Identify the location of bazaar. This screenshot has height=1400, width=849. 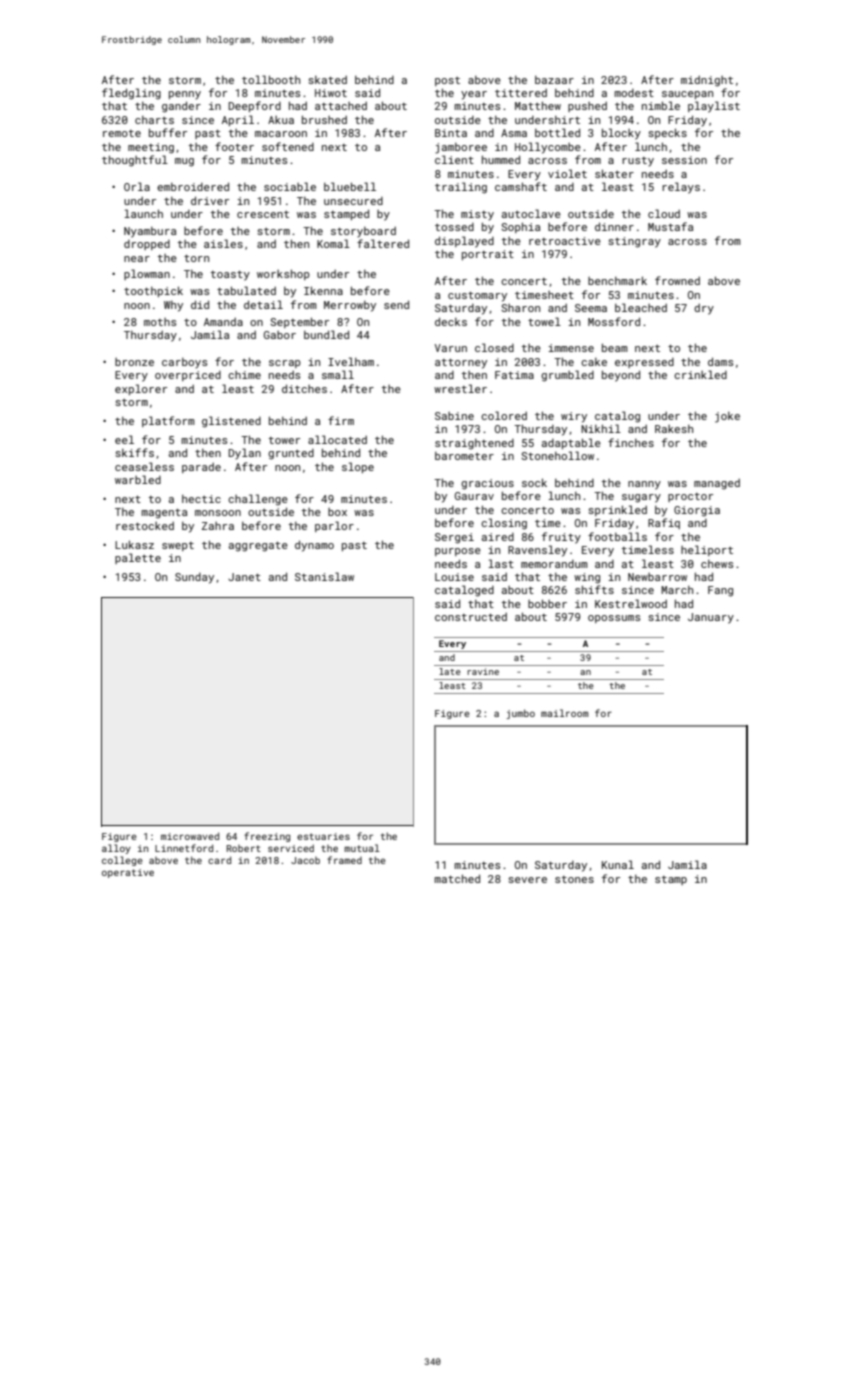
(554, 80).
